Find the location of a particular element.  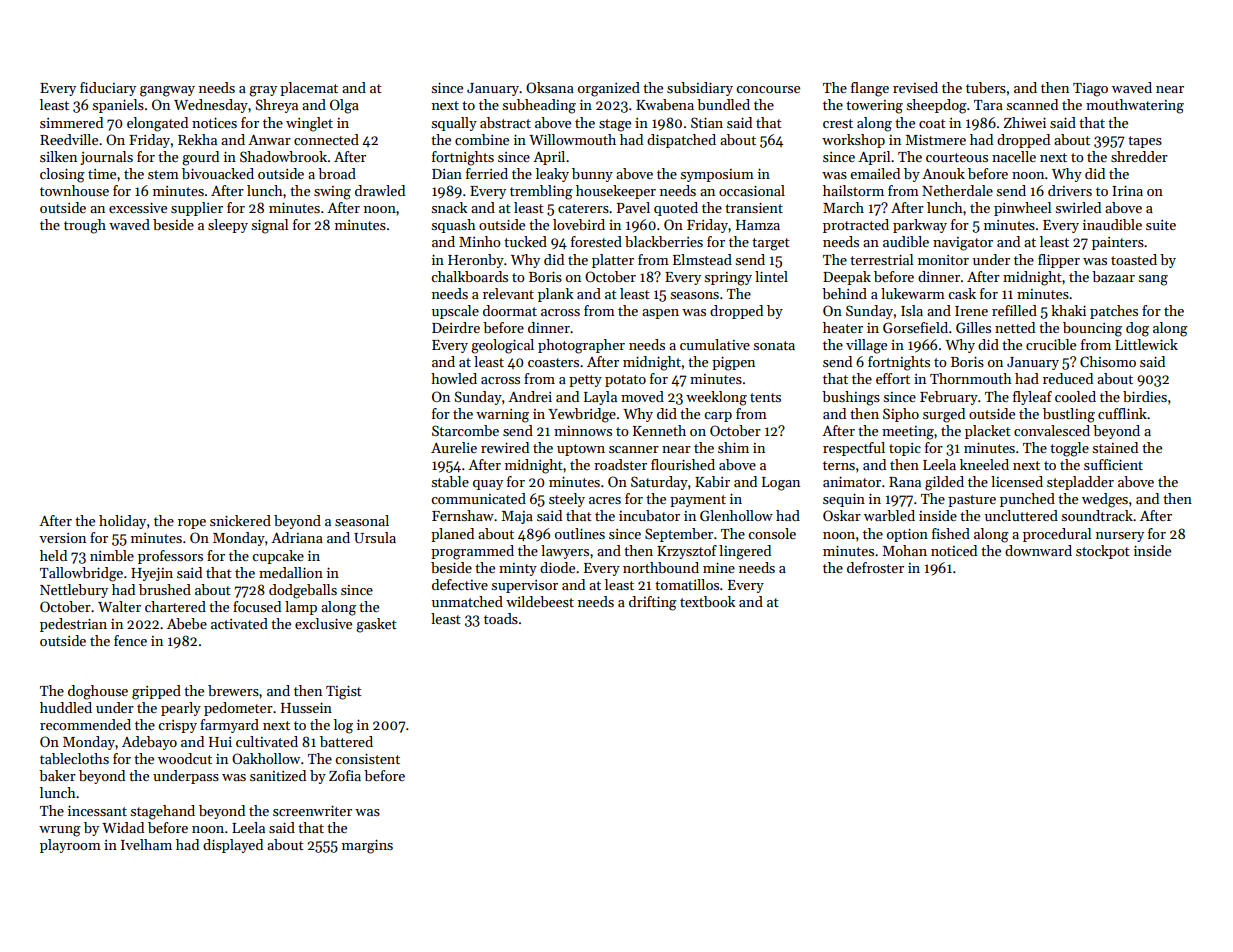

woodcut is located at coordinates (185, 758).
